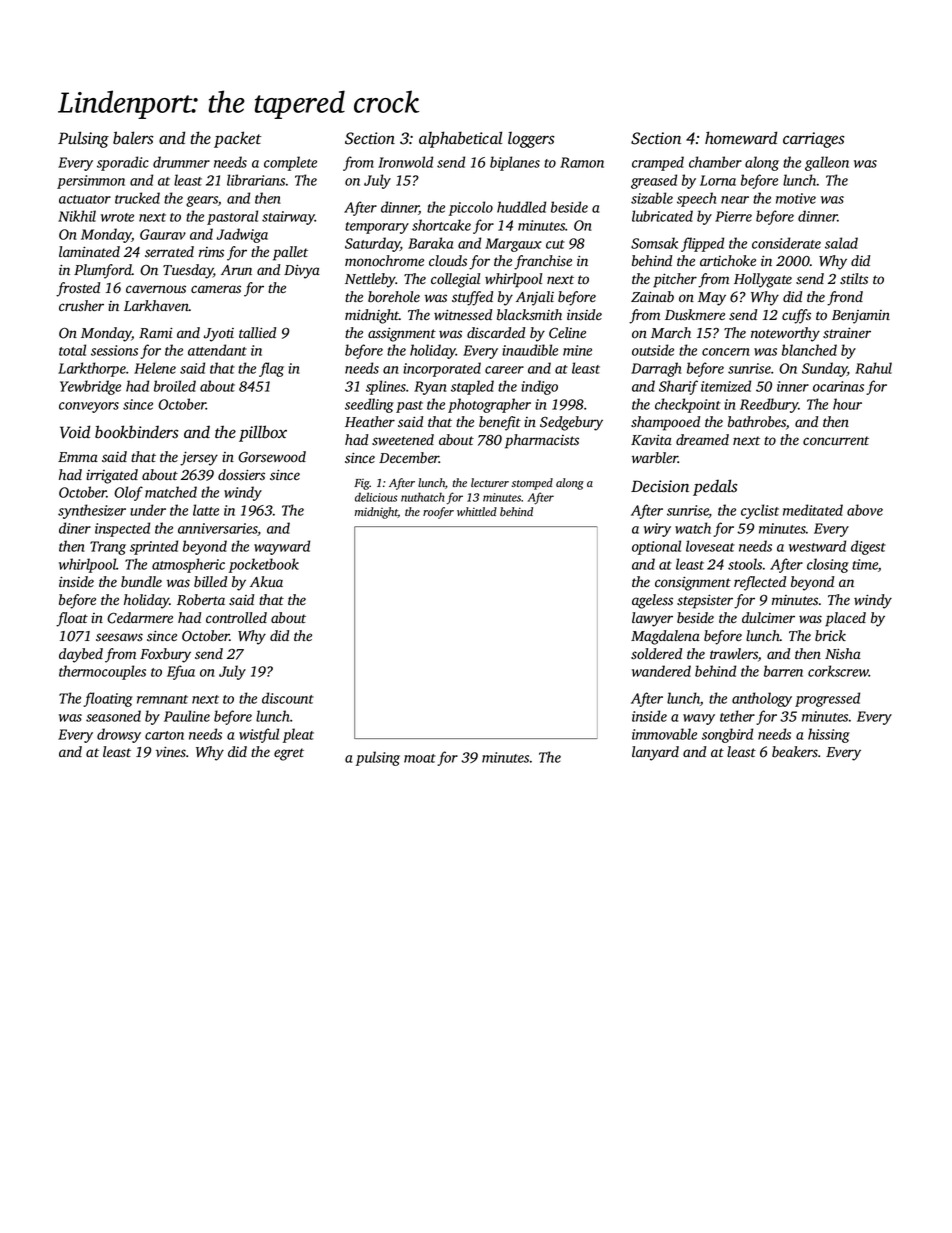 The image size is (952, 1233). Describe the element at coordinates (199, 458) in the screenshot. I see `jersey` at that location.
